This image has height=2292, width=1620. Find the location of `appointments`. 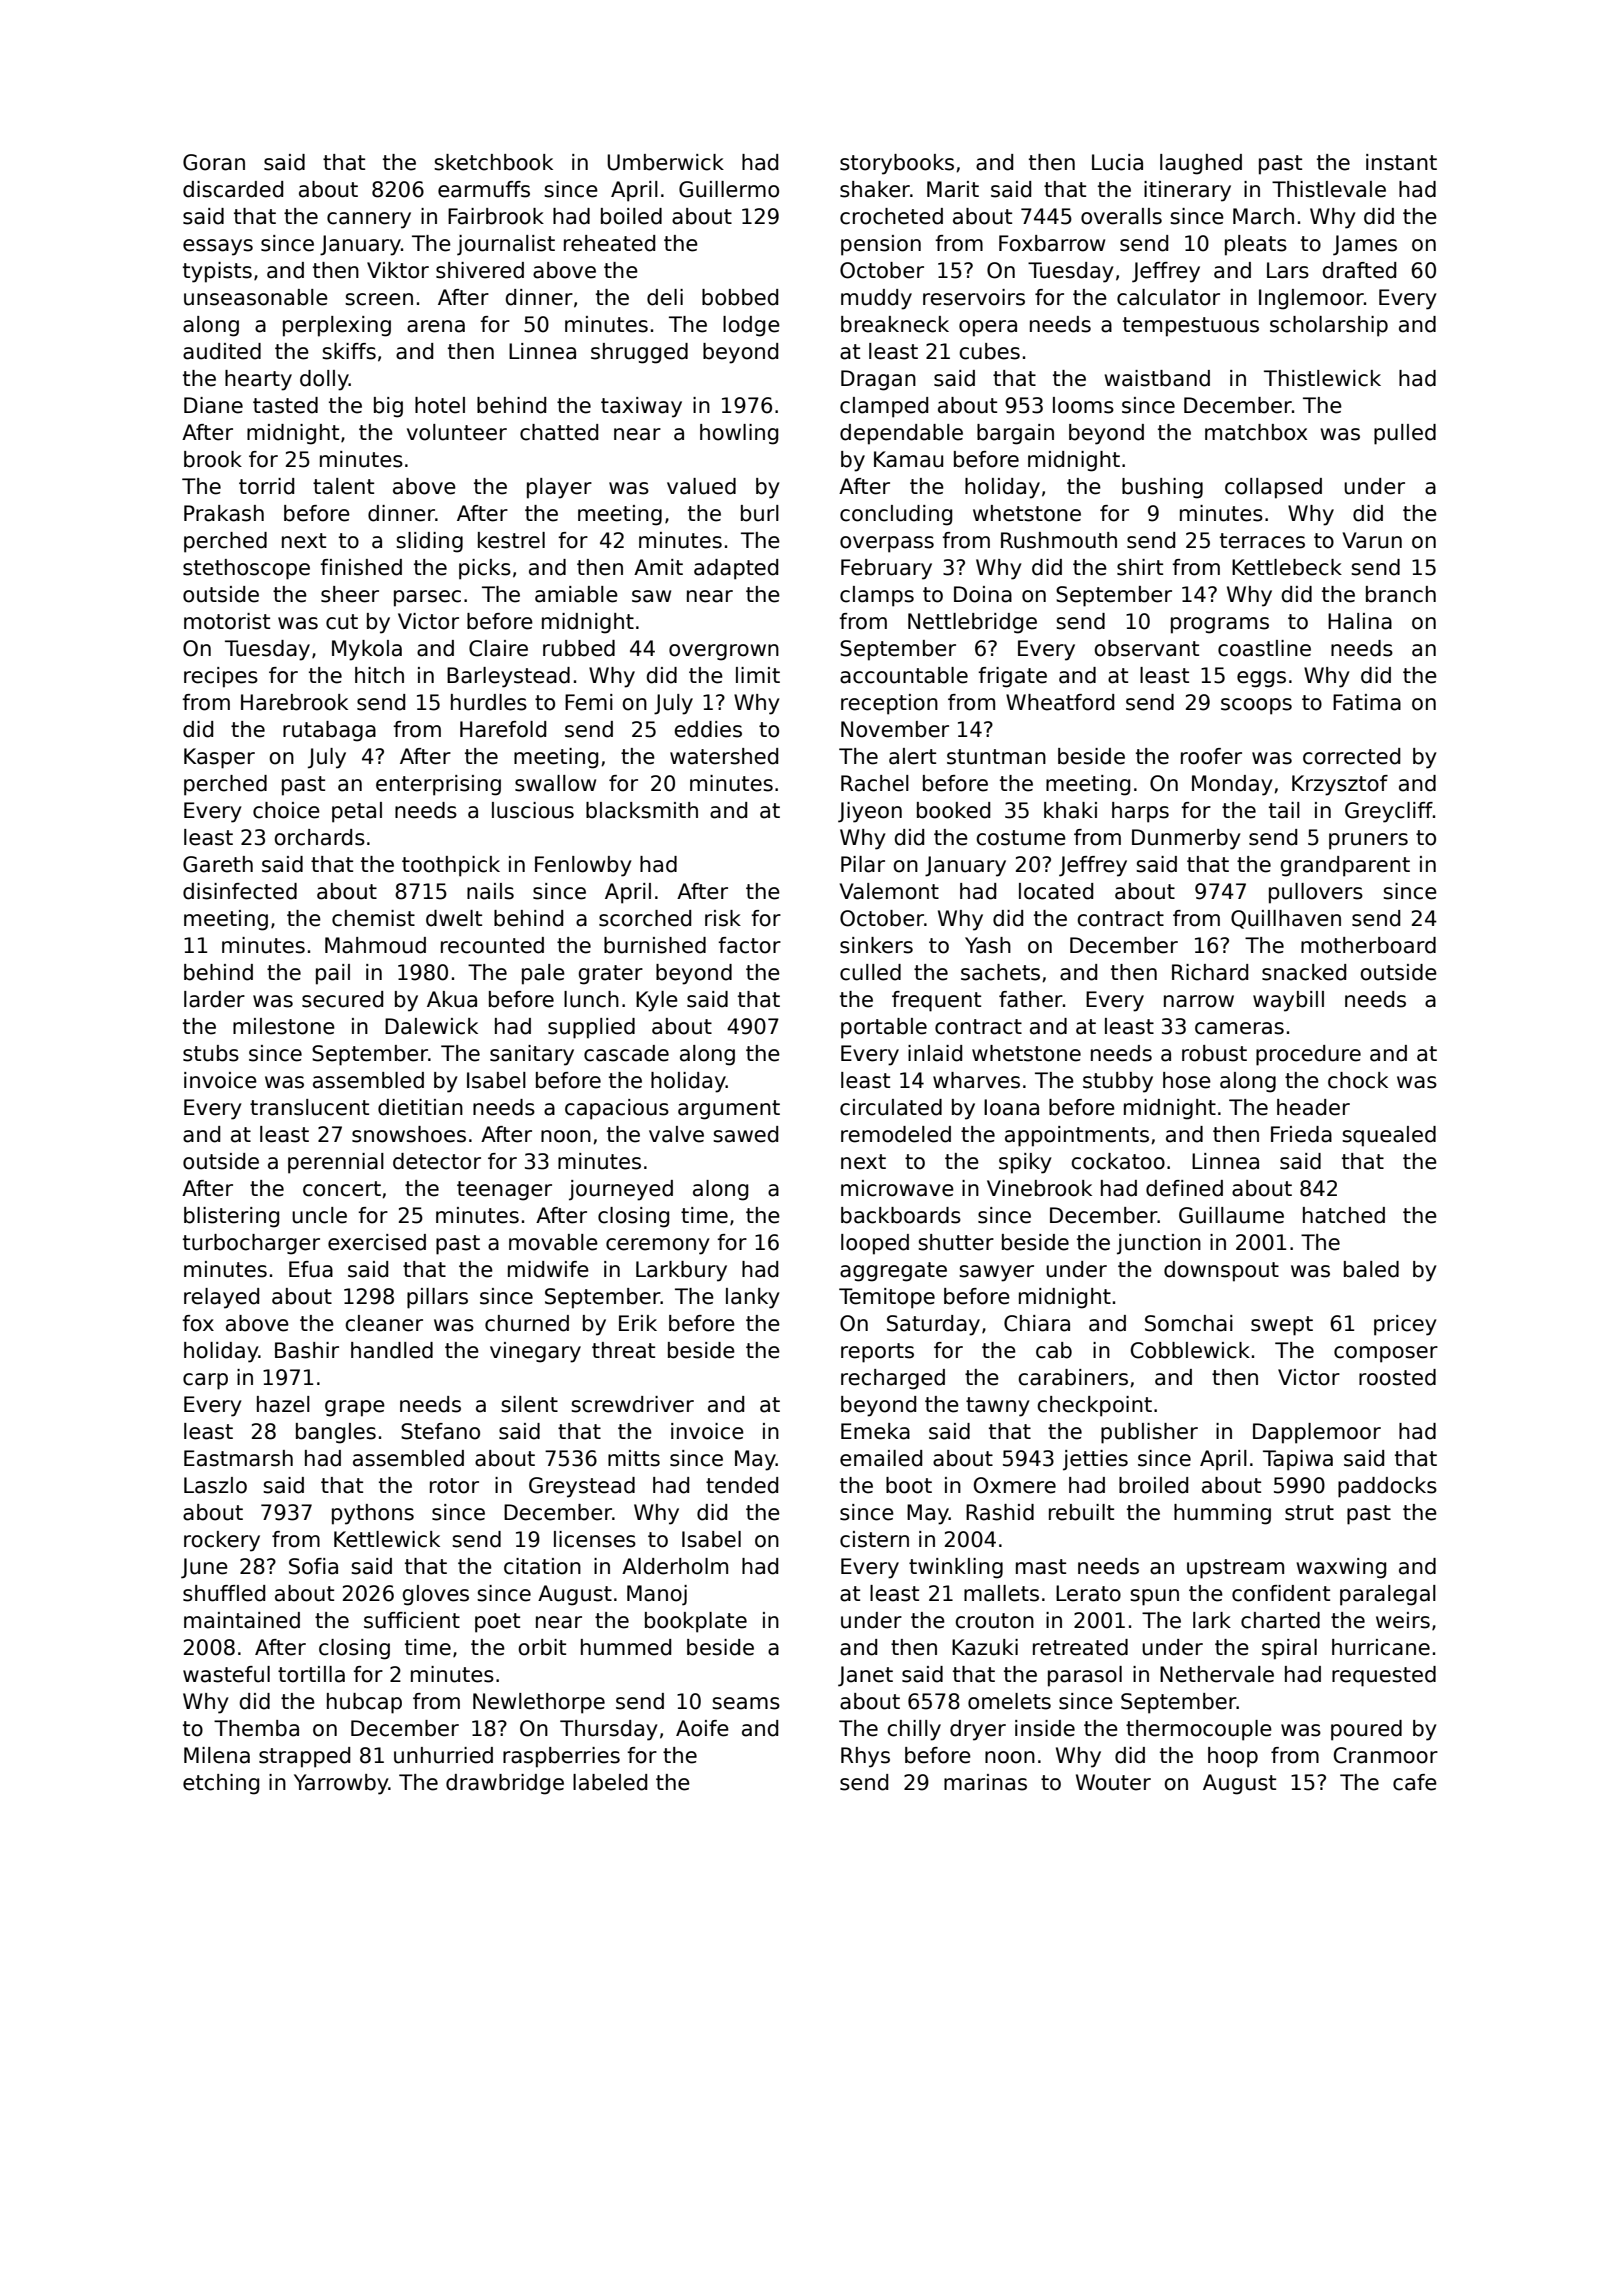

appointments is located at coordinates (1077, 1136).
